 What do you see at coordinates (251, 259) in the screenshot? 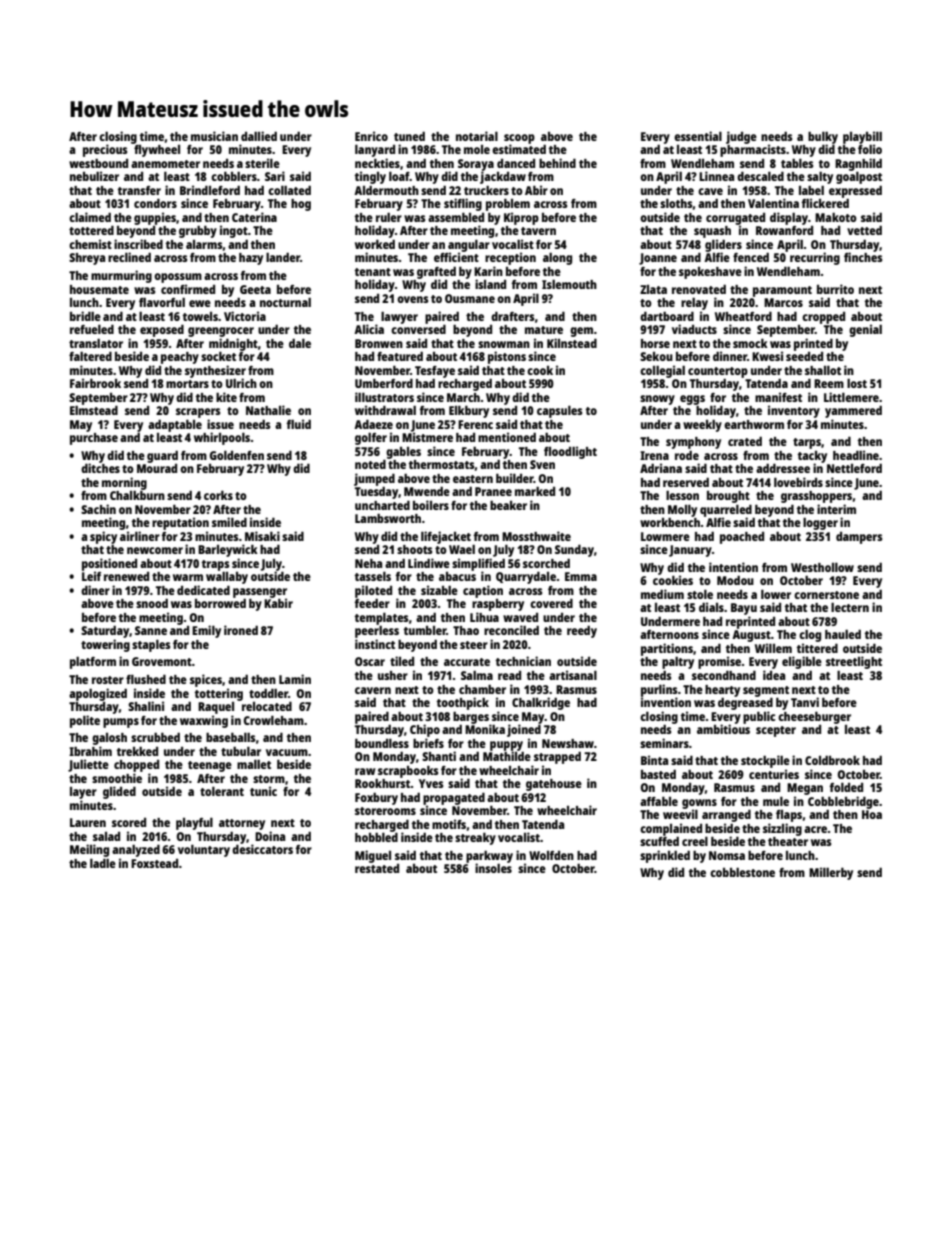
I see `hazy` at bounding box center [251, 259].
